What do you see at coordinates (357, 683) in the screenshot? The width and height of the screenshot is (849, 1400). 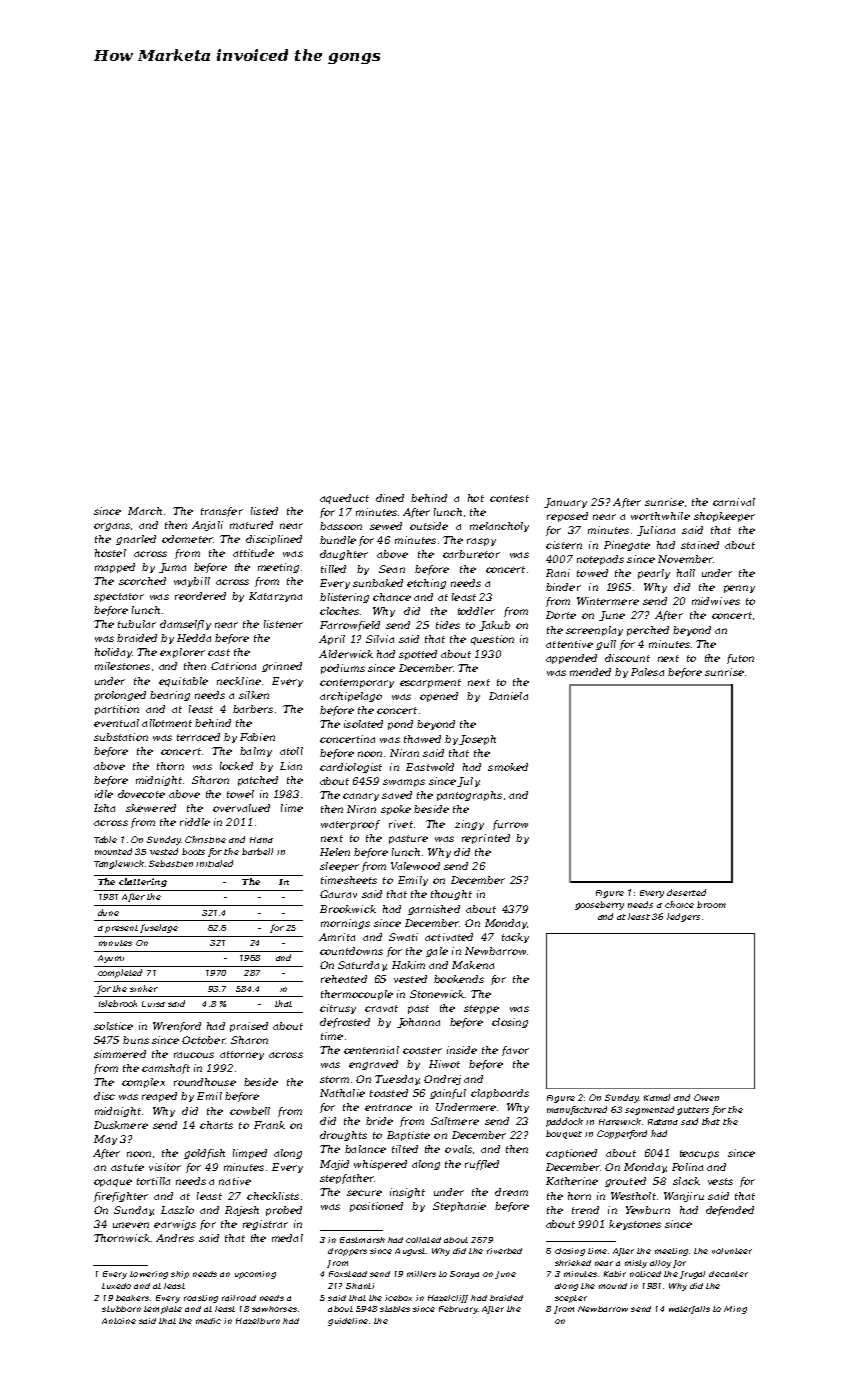 I see `contemporary` at bounding box center [357, 683].
